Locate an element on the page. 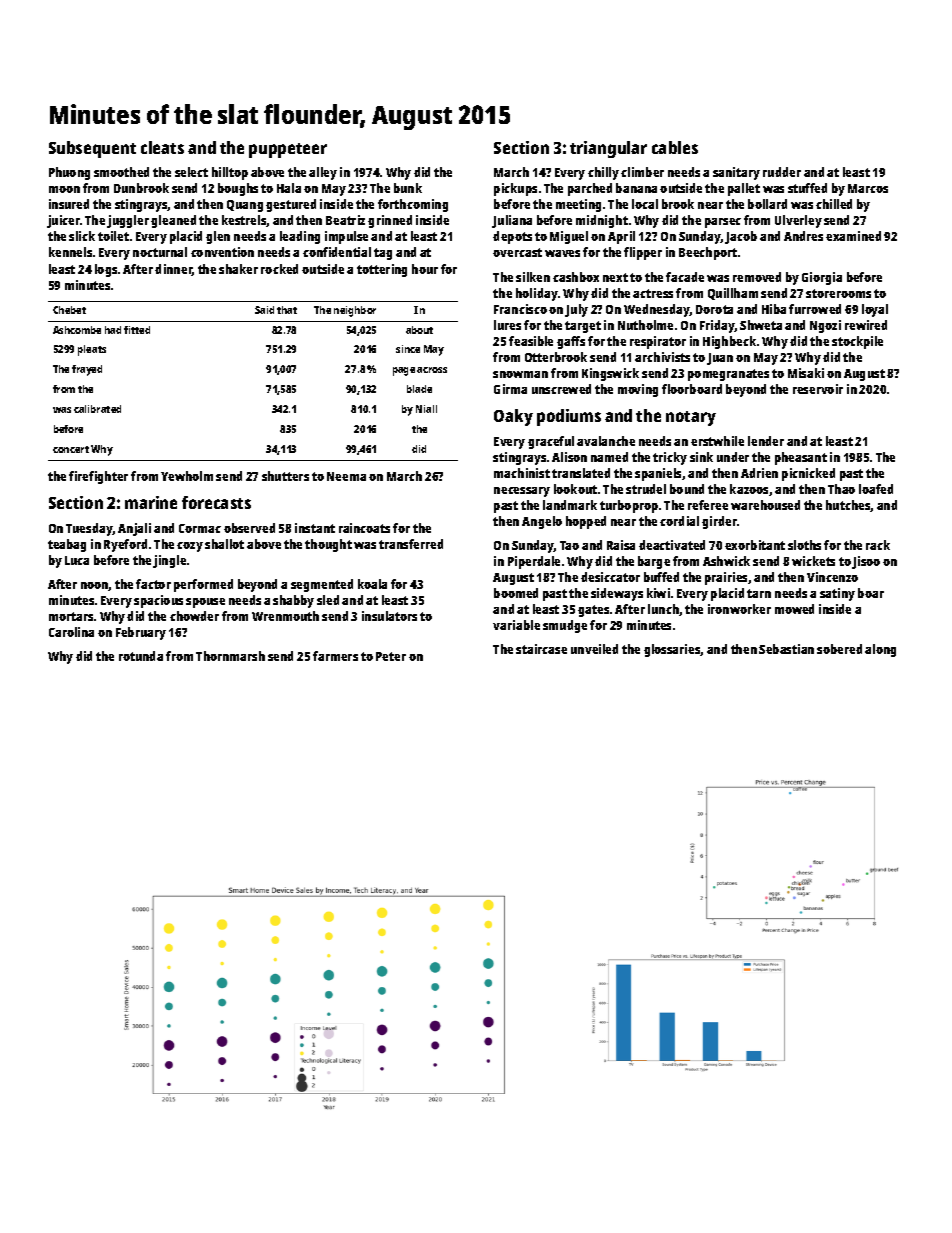  staircase is located at coordinates (541, 649).
